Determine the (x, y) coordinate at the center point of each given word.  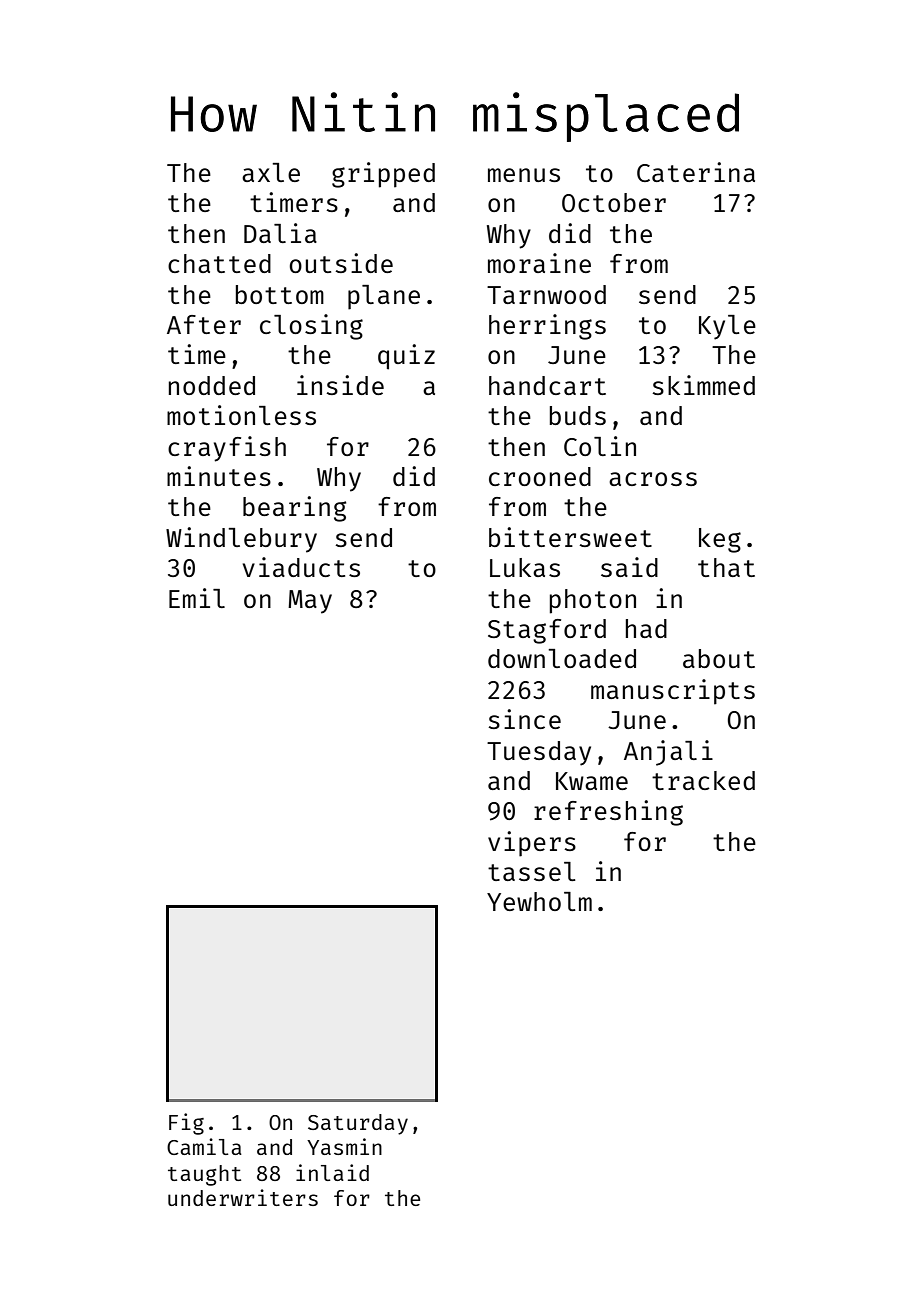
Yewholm (539, 901)
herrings (547, 327)
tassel (532, 871)
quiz (406, 357)
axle (271, 172)
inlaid (332, 1172)
